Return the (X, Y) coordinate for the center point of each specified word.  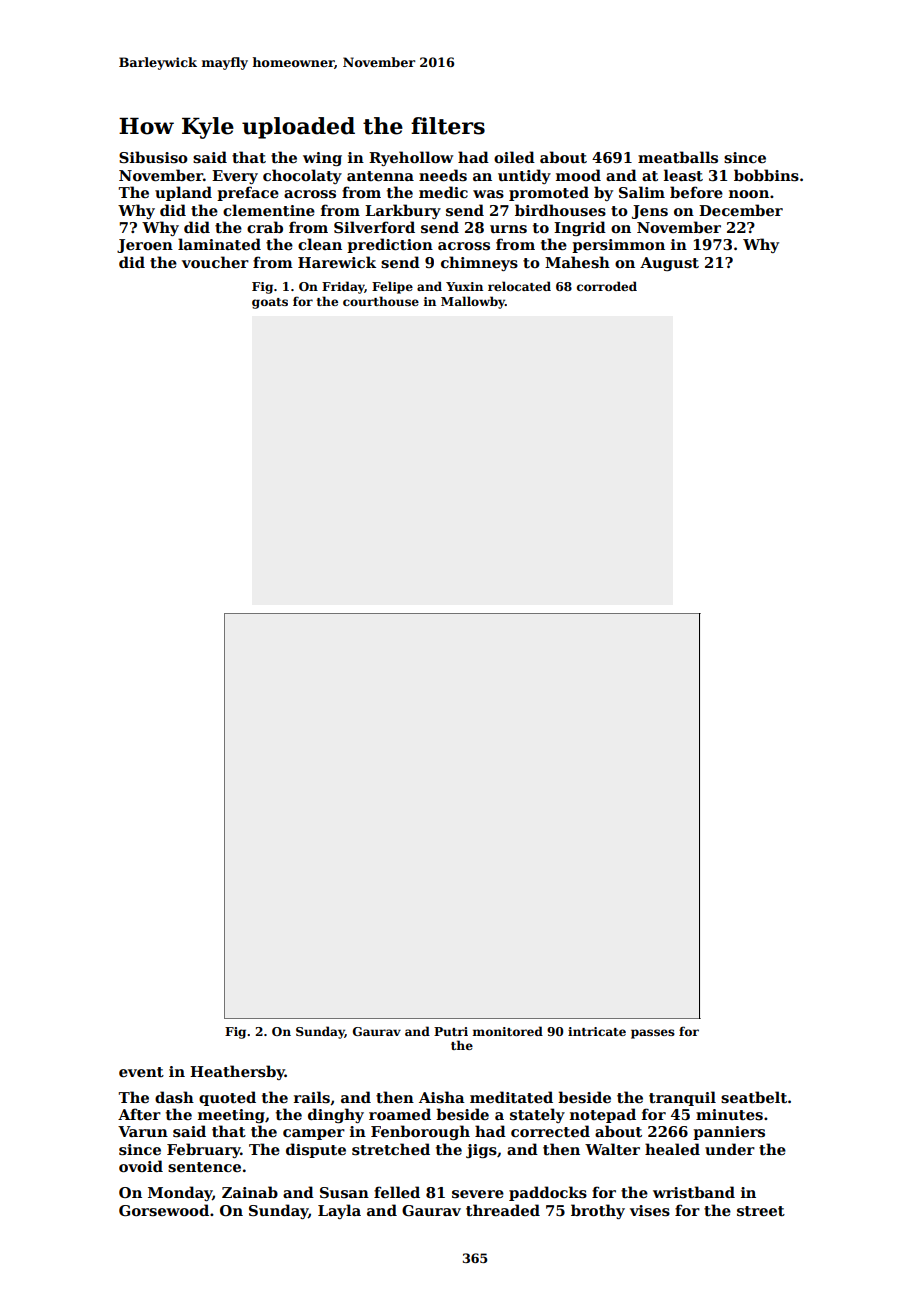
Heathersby (237, 1072)
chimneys (479, 263)
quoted (227, 1098)
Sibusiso (153, 157)
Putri (451, 1031)
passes (653, 1034)
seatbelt (754, 1097)
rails (312, 1097)
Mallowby (473, 302)
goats (270, 303)
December (741, 210)
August (669, 264)
